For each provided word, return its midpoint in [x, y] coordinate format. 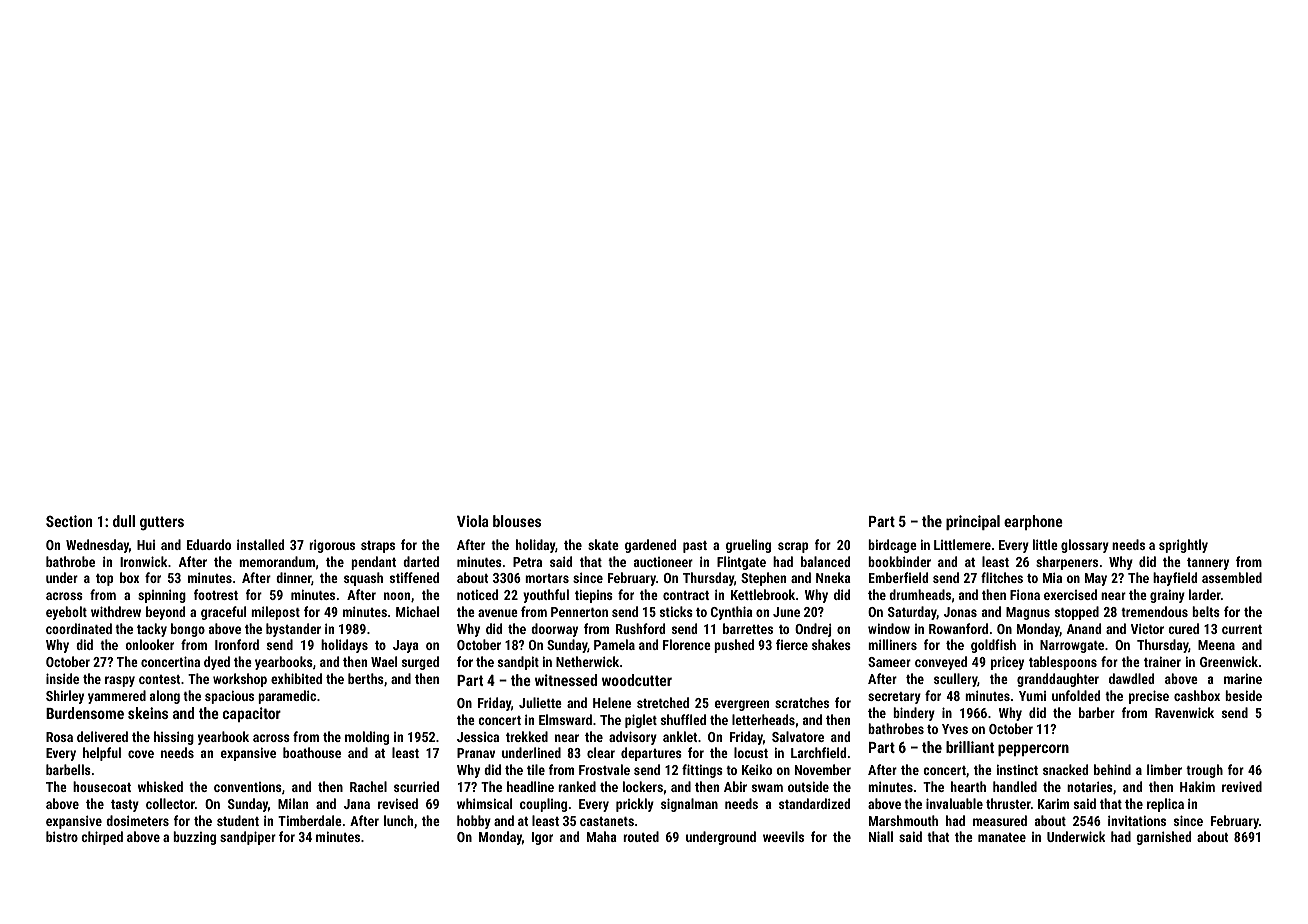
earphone [1033, 522]
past [695, 547]
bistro [62, 836]
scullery [956, 680]
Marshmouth [903, 820]
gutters [162, 523]
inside [62, 678]
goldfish [993, 646]
